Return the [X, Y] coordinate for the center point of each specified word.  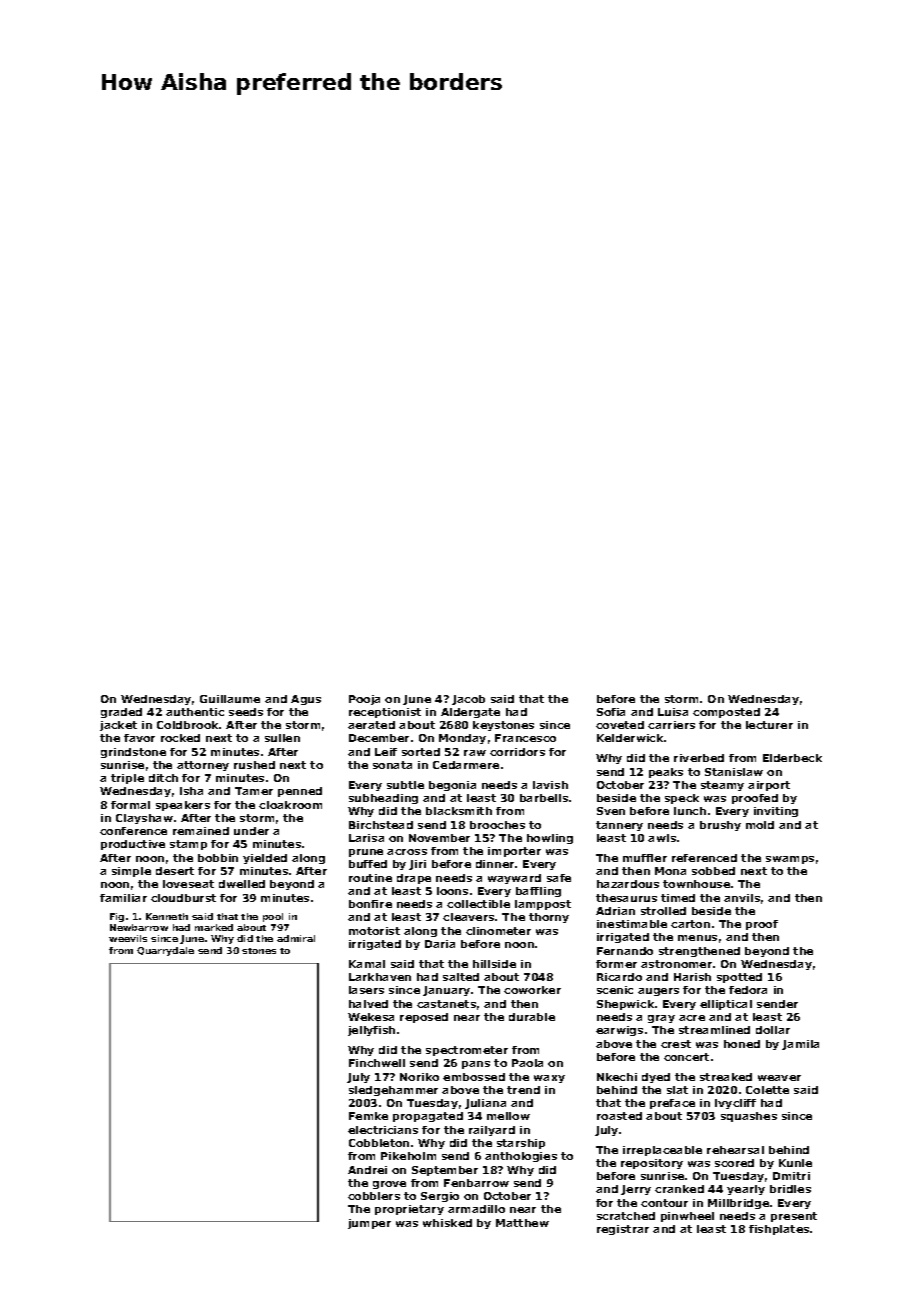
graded [121, 713]
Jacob [468, 700]
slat [677, 1090]
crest [676, 1044]
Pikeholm [408, 1156]
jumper [369, 1224]
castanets [446, 1004]
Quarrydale [165, 951]
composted [726, 713]
